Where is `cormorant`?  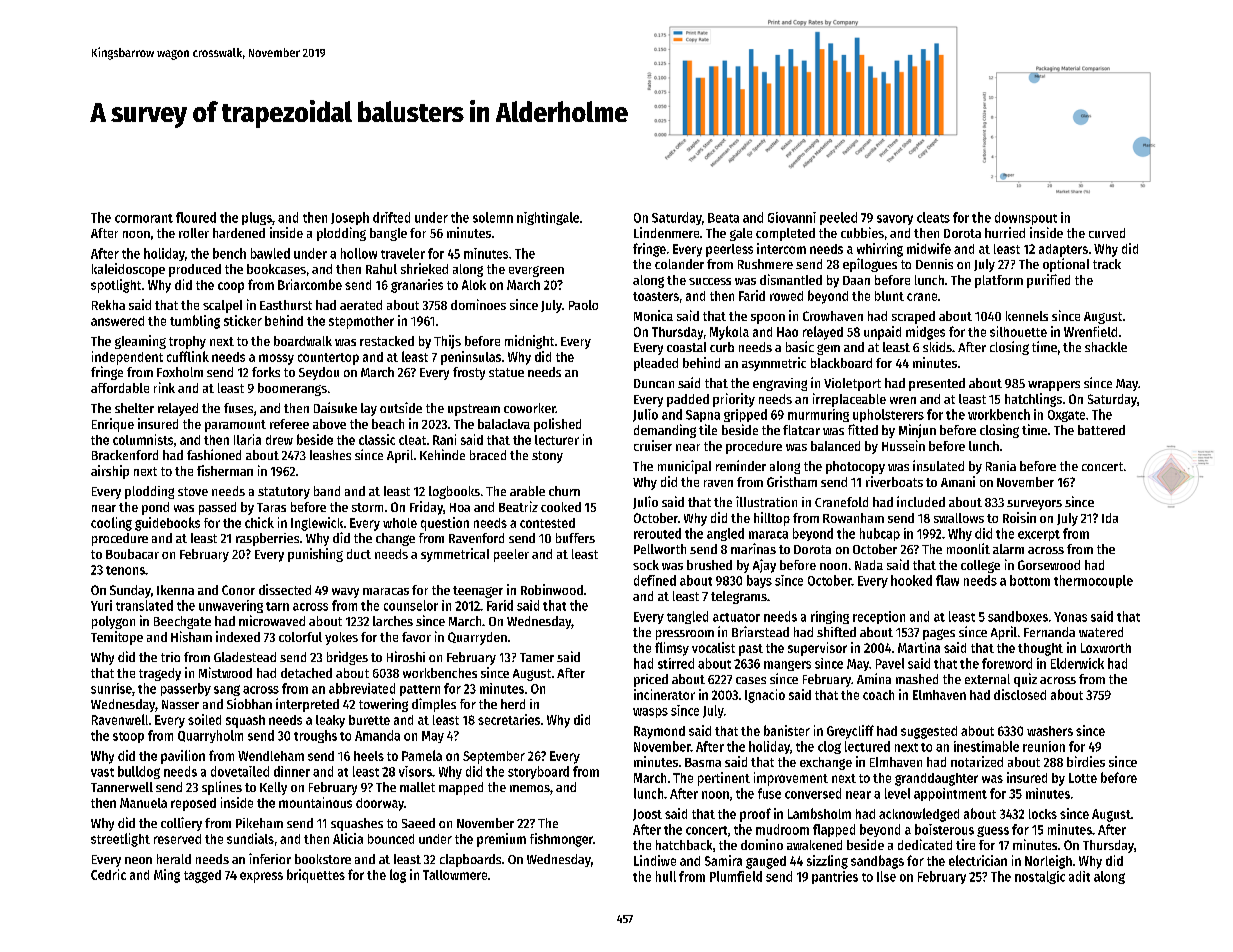 cormorant is located at coordinates (144, 218).
